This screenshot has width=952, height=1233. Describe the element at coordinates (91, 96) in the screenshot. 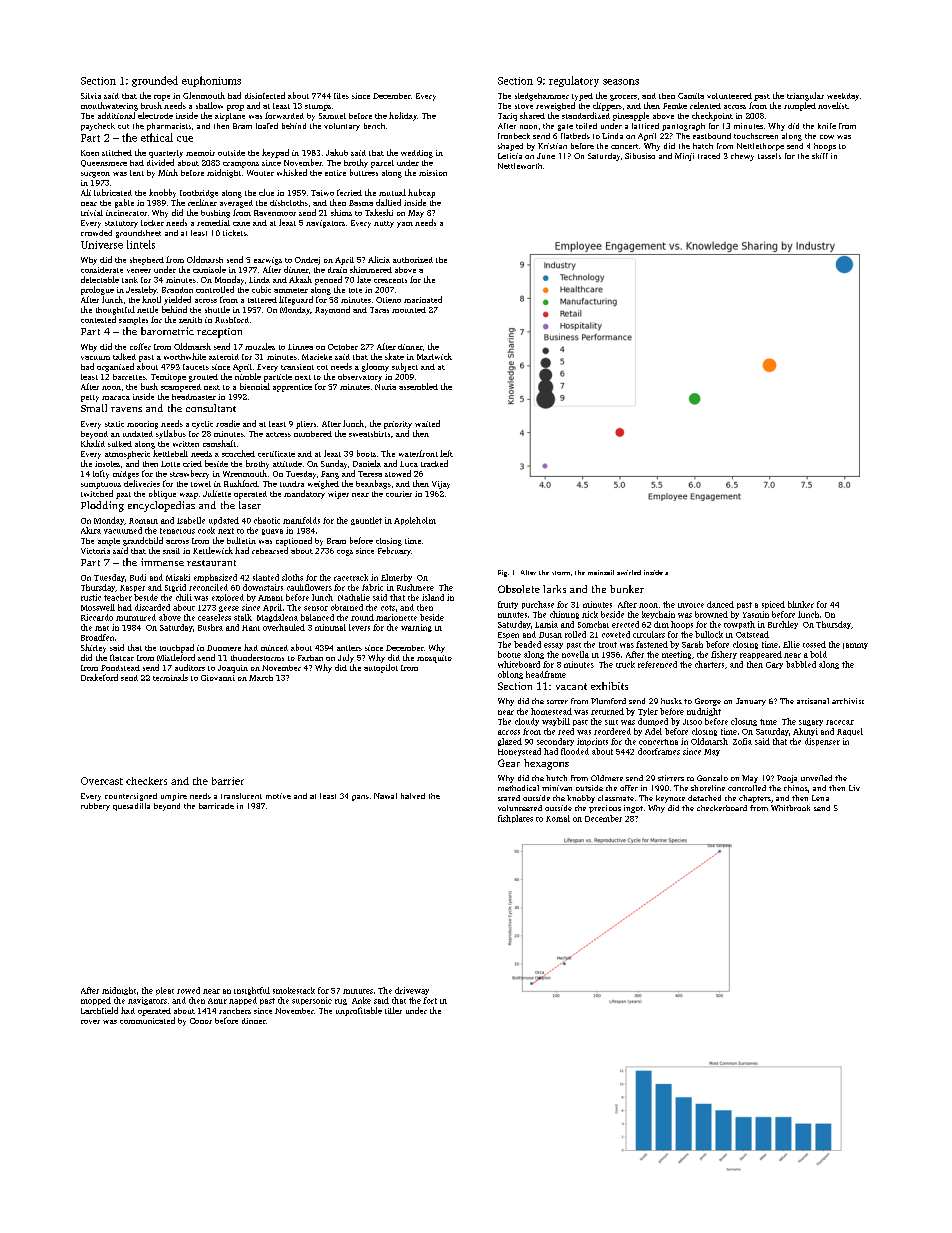

I see `Silvia` at that location.
